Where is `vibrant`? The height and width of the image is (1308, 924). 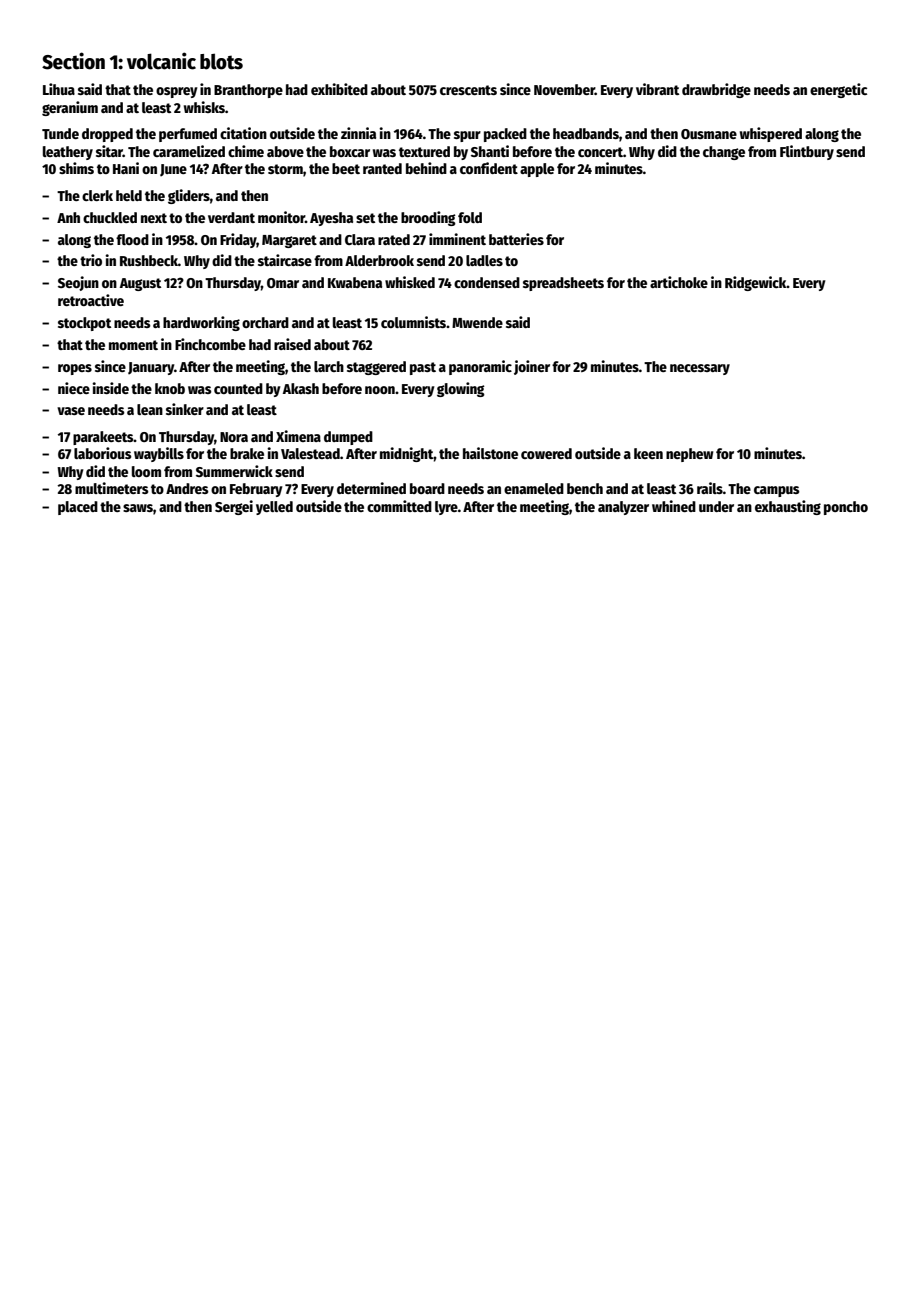
vibrant is located at coordinates (657, 89).
